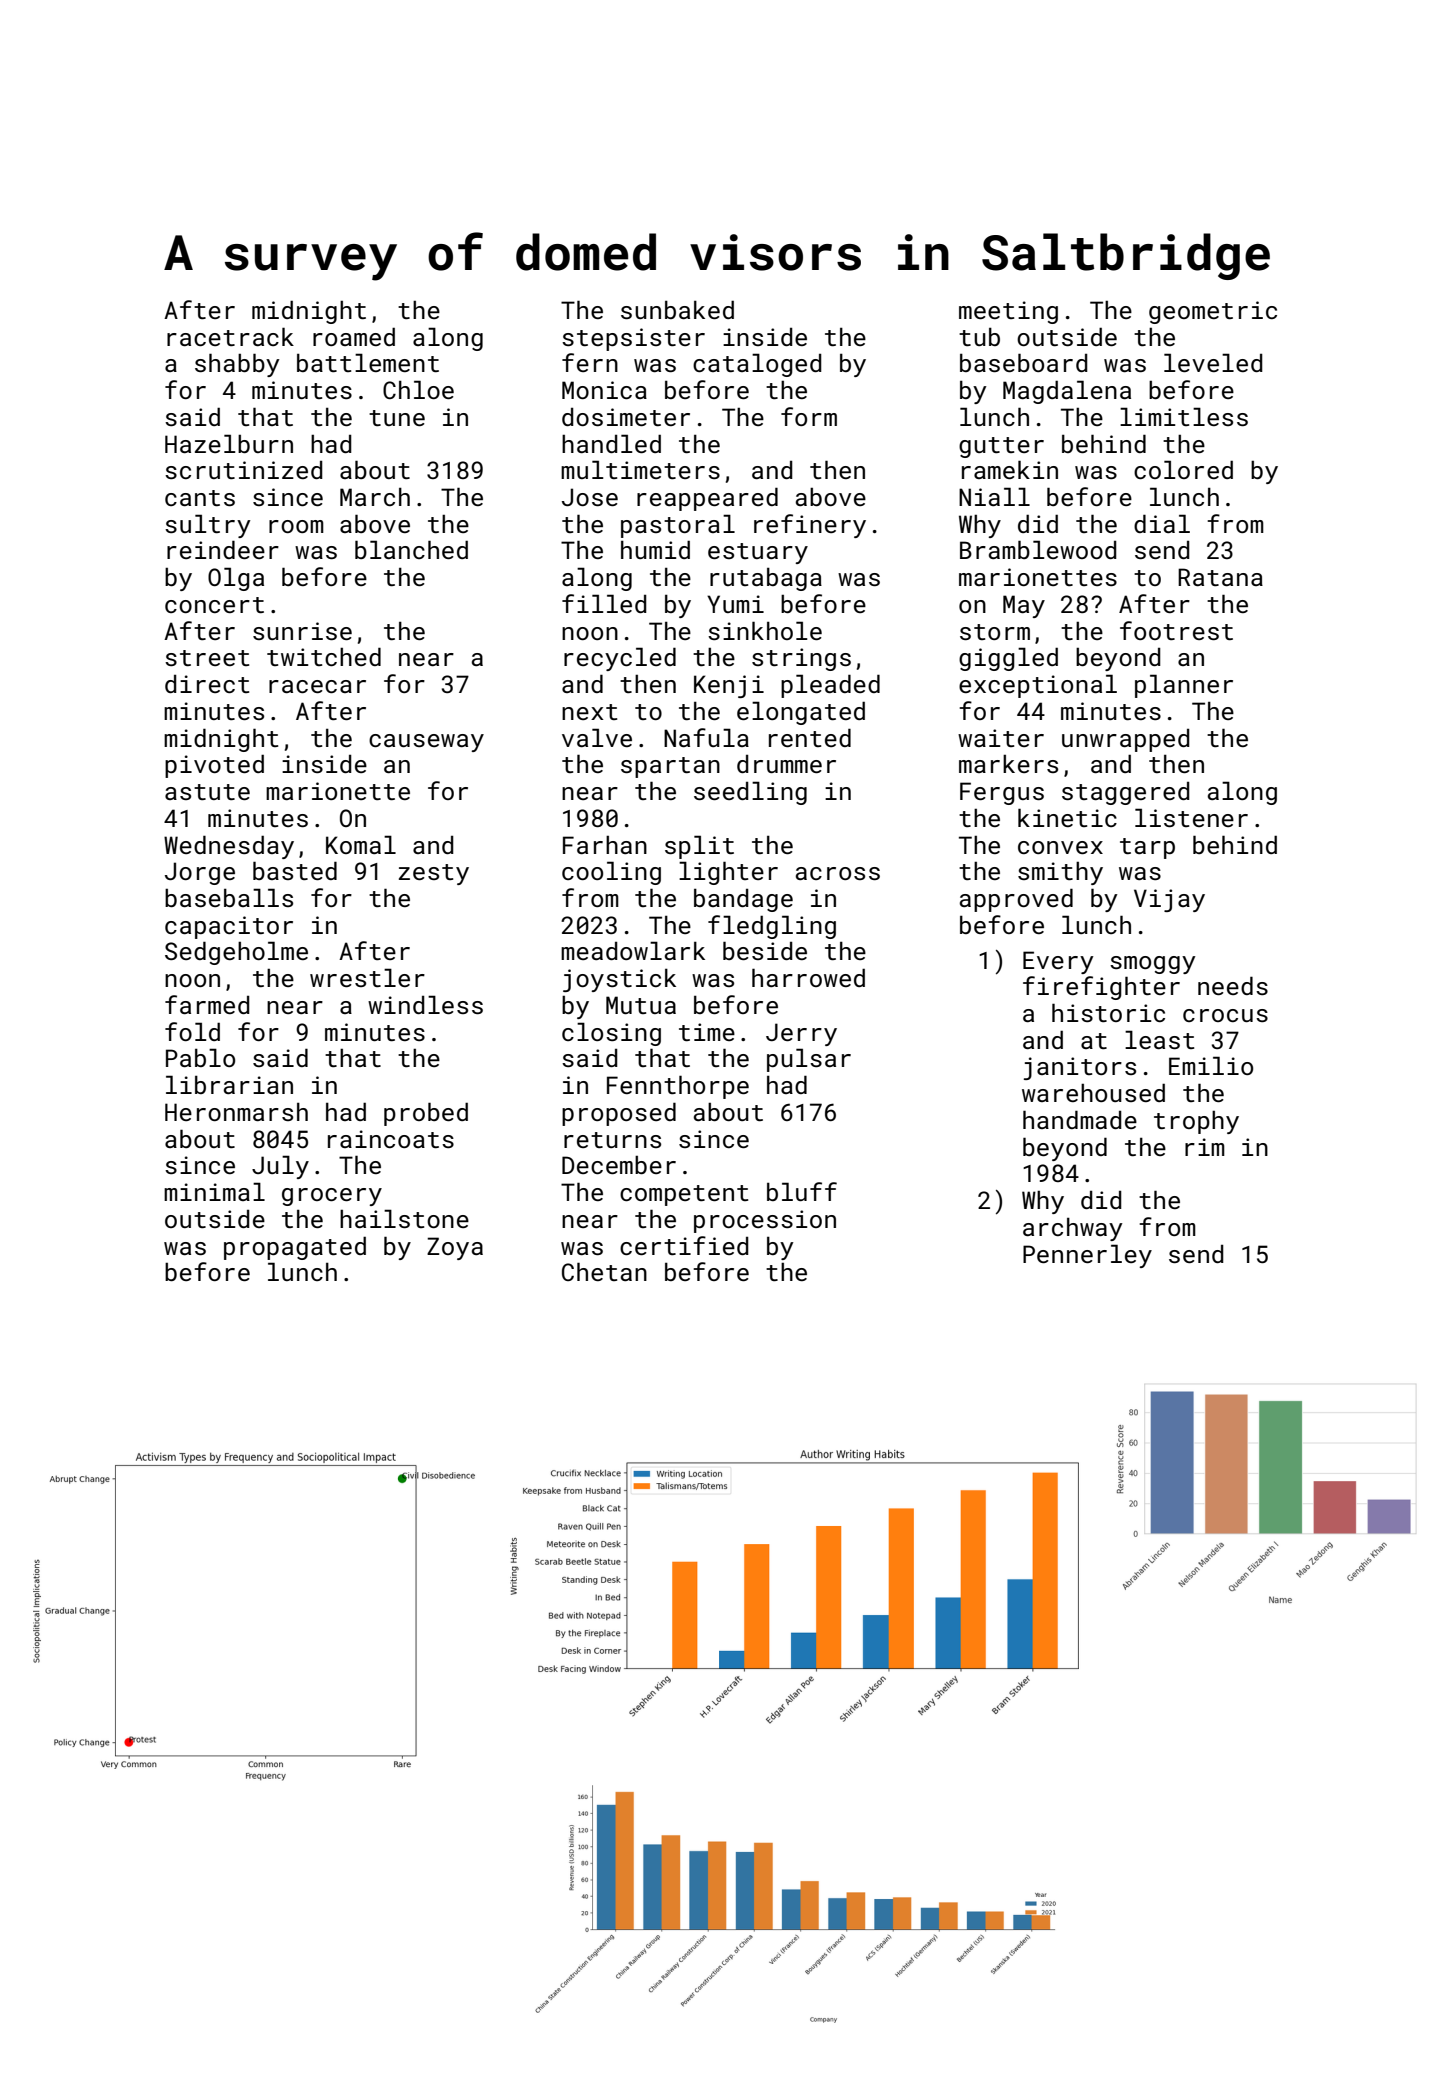  What do you see at coordinates (1008, 763) in the document?
I see `markers` at bounding box center [1008, 763].
